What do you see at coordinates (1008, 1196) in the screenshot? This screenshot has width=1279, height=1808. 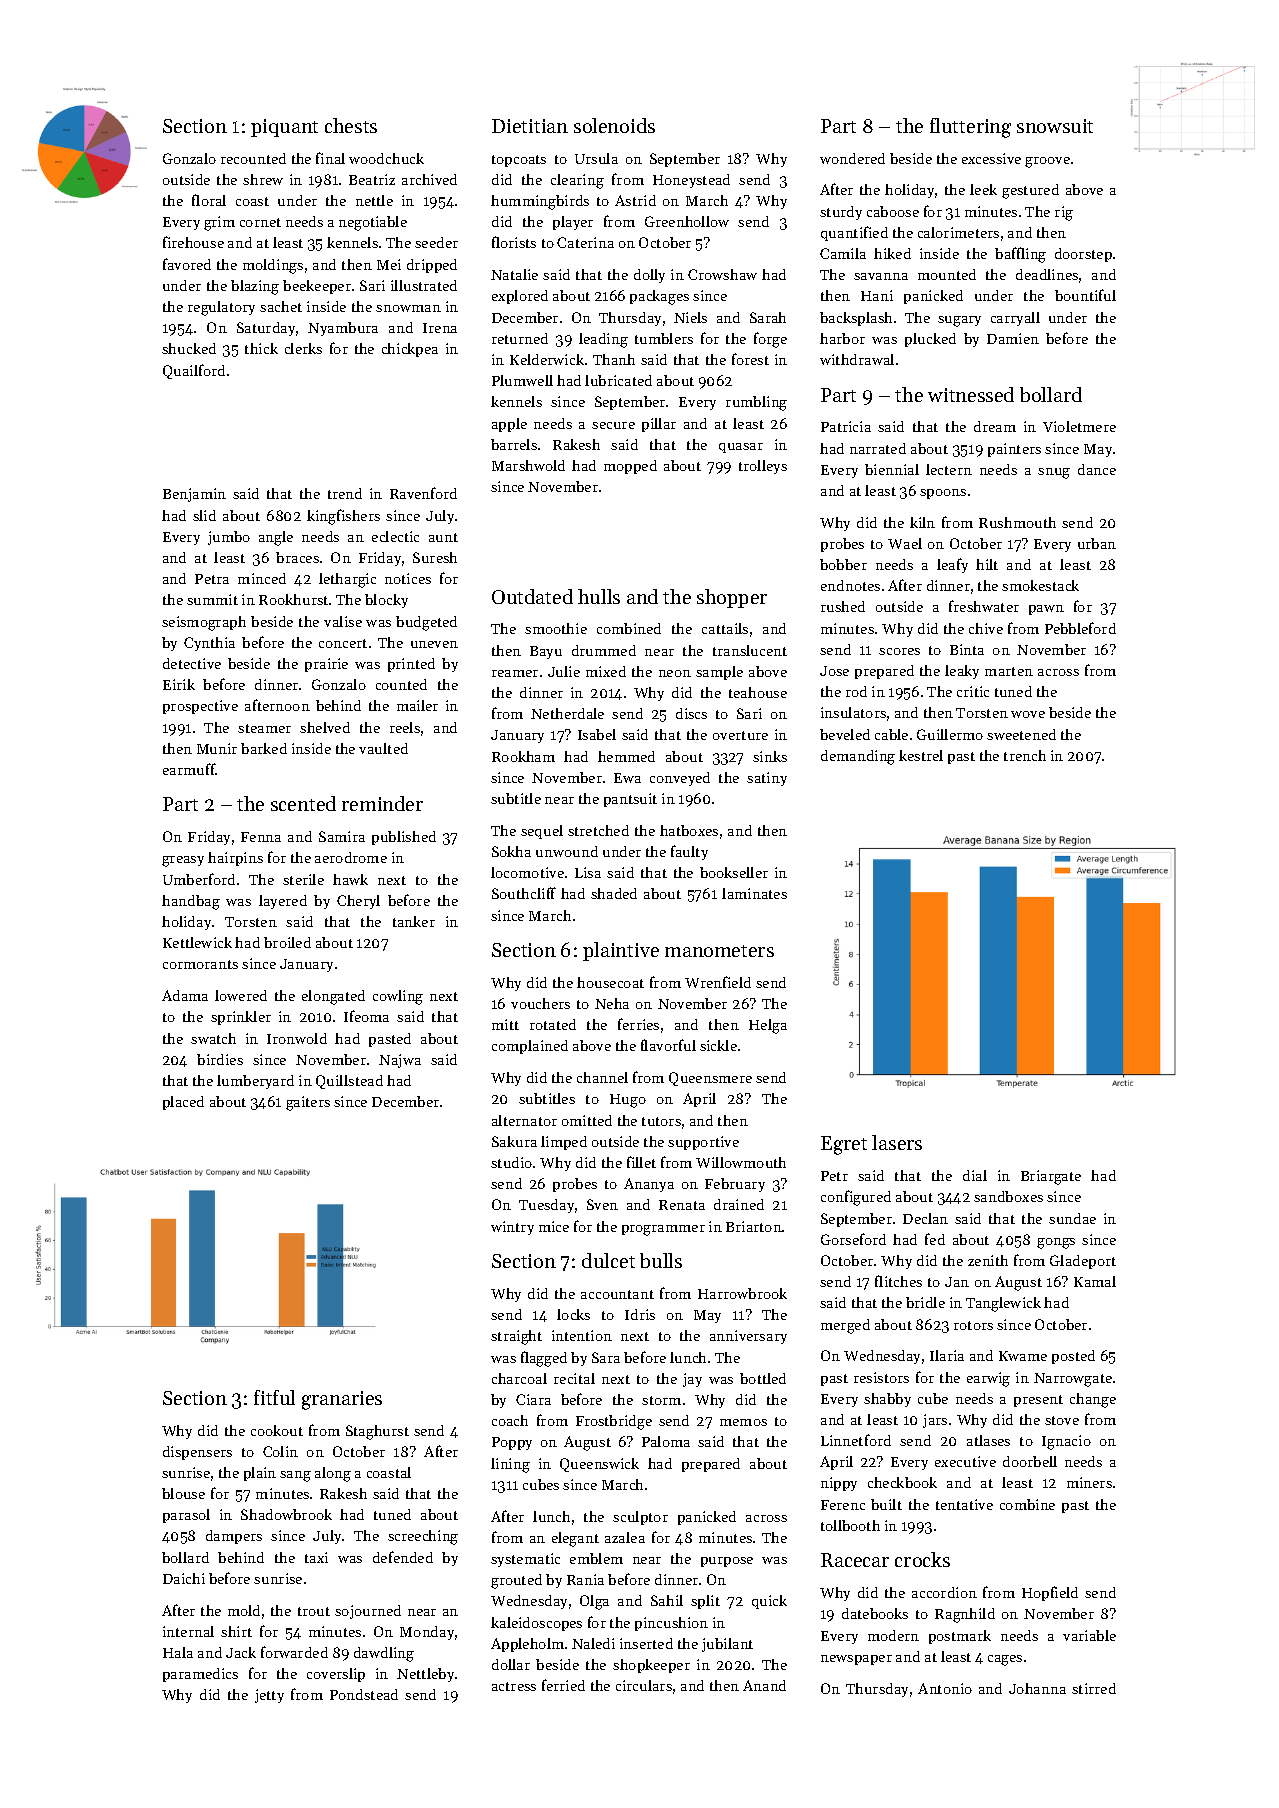 I see `sandboxes` at bounding box center [1008, 1196].
